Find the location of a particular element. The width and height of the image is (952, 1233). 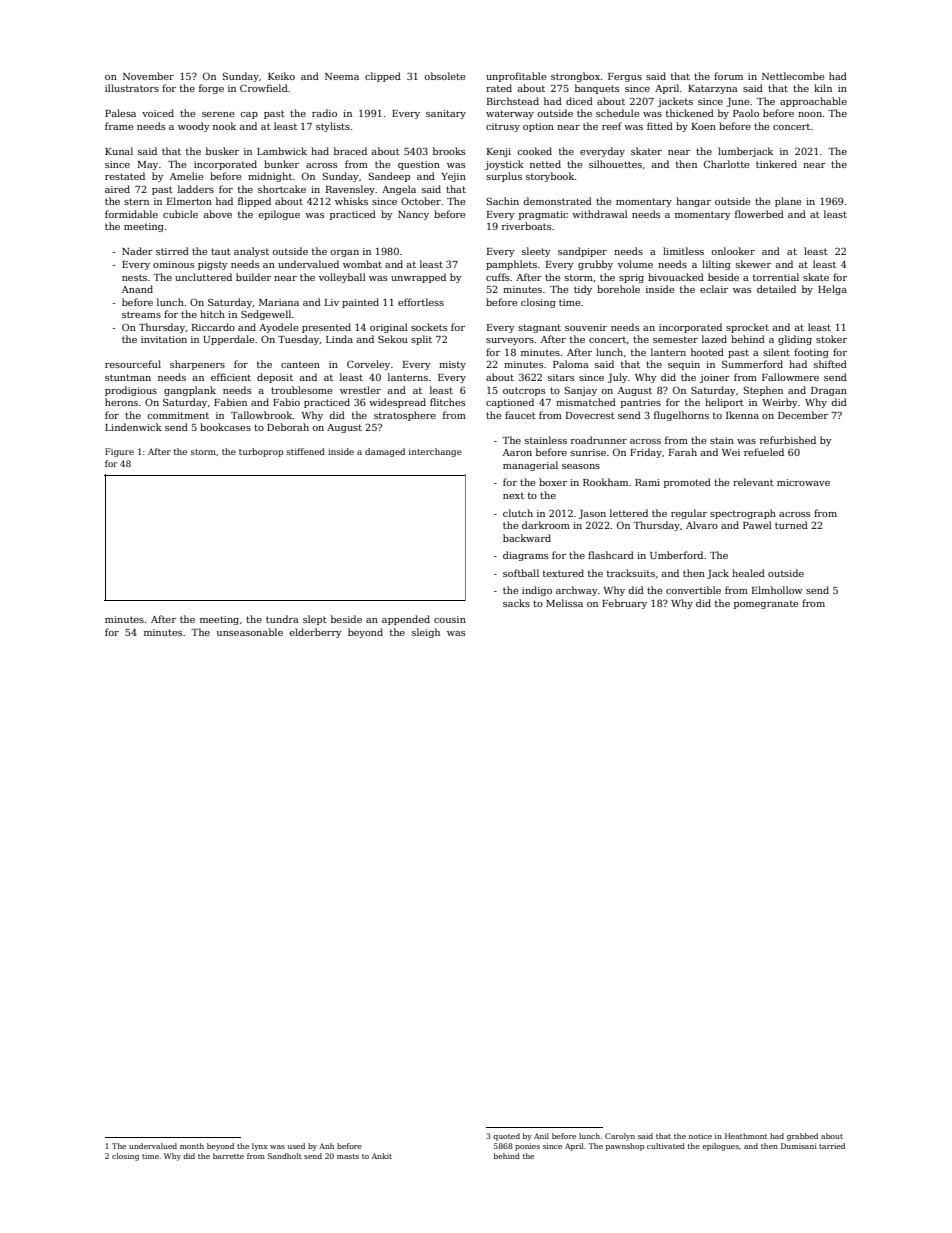

Helga is located at coordinates (832, 290).
